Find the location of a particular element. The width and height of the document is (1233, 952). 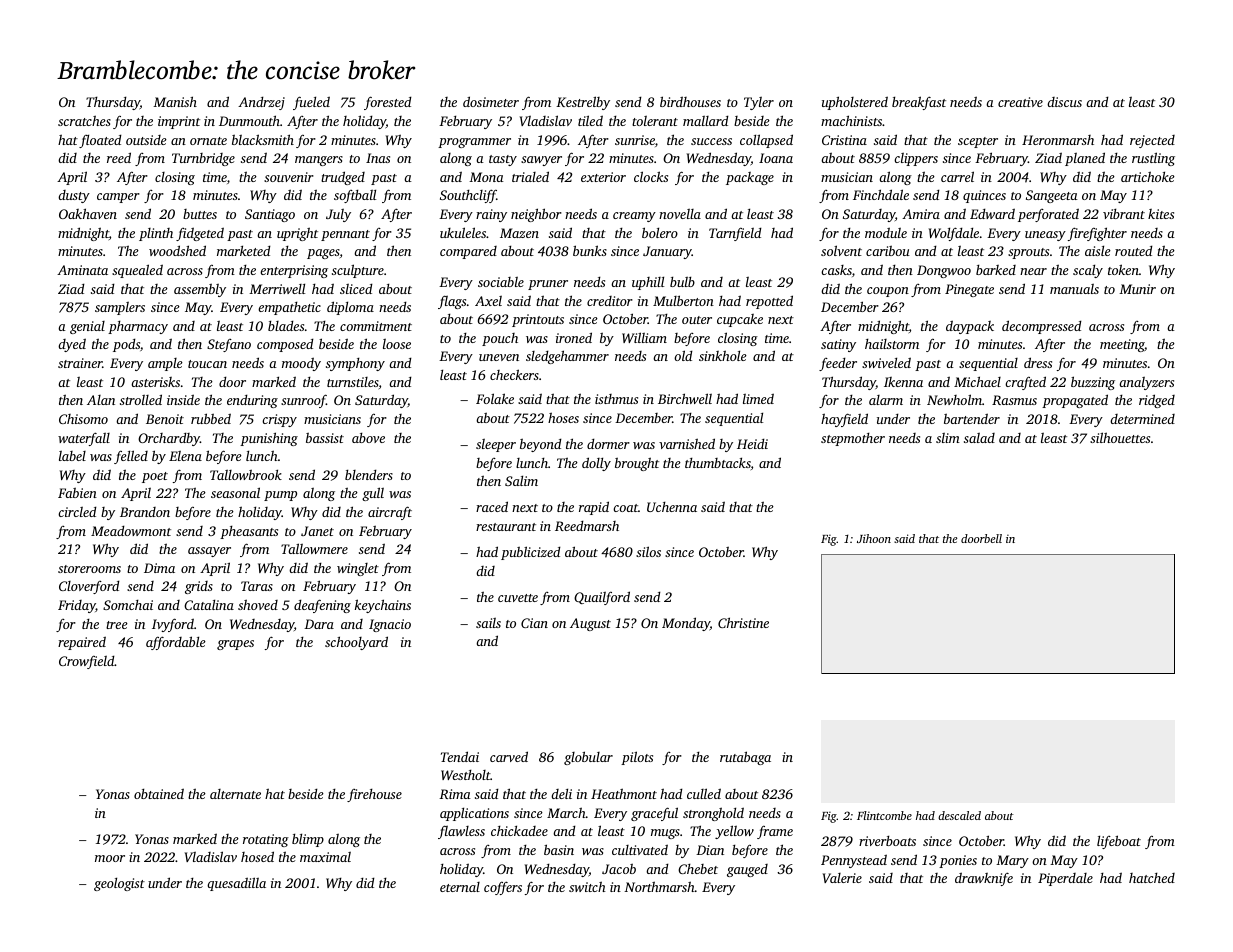

artichoke is located at coordinates (1148, 176).
